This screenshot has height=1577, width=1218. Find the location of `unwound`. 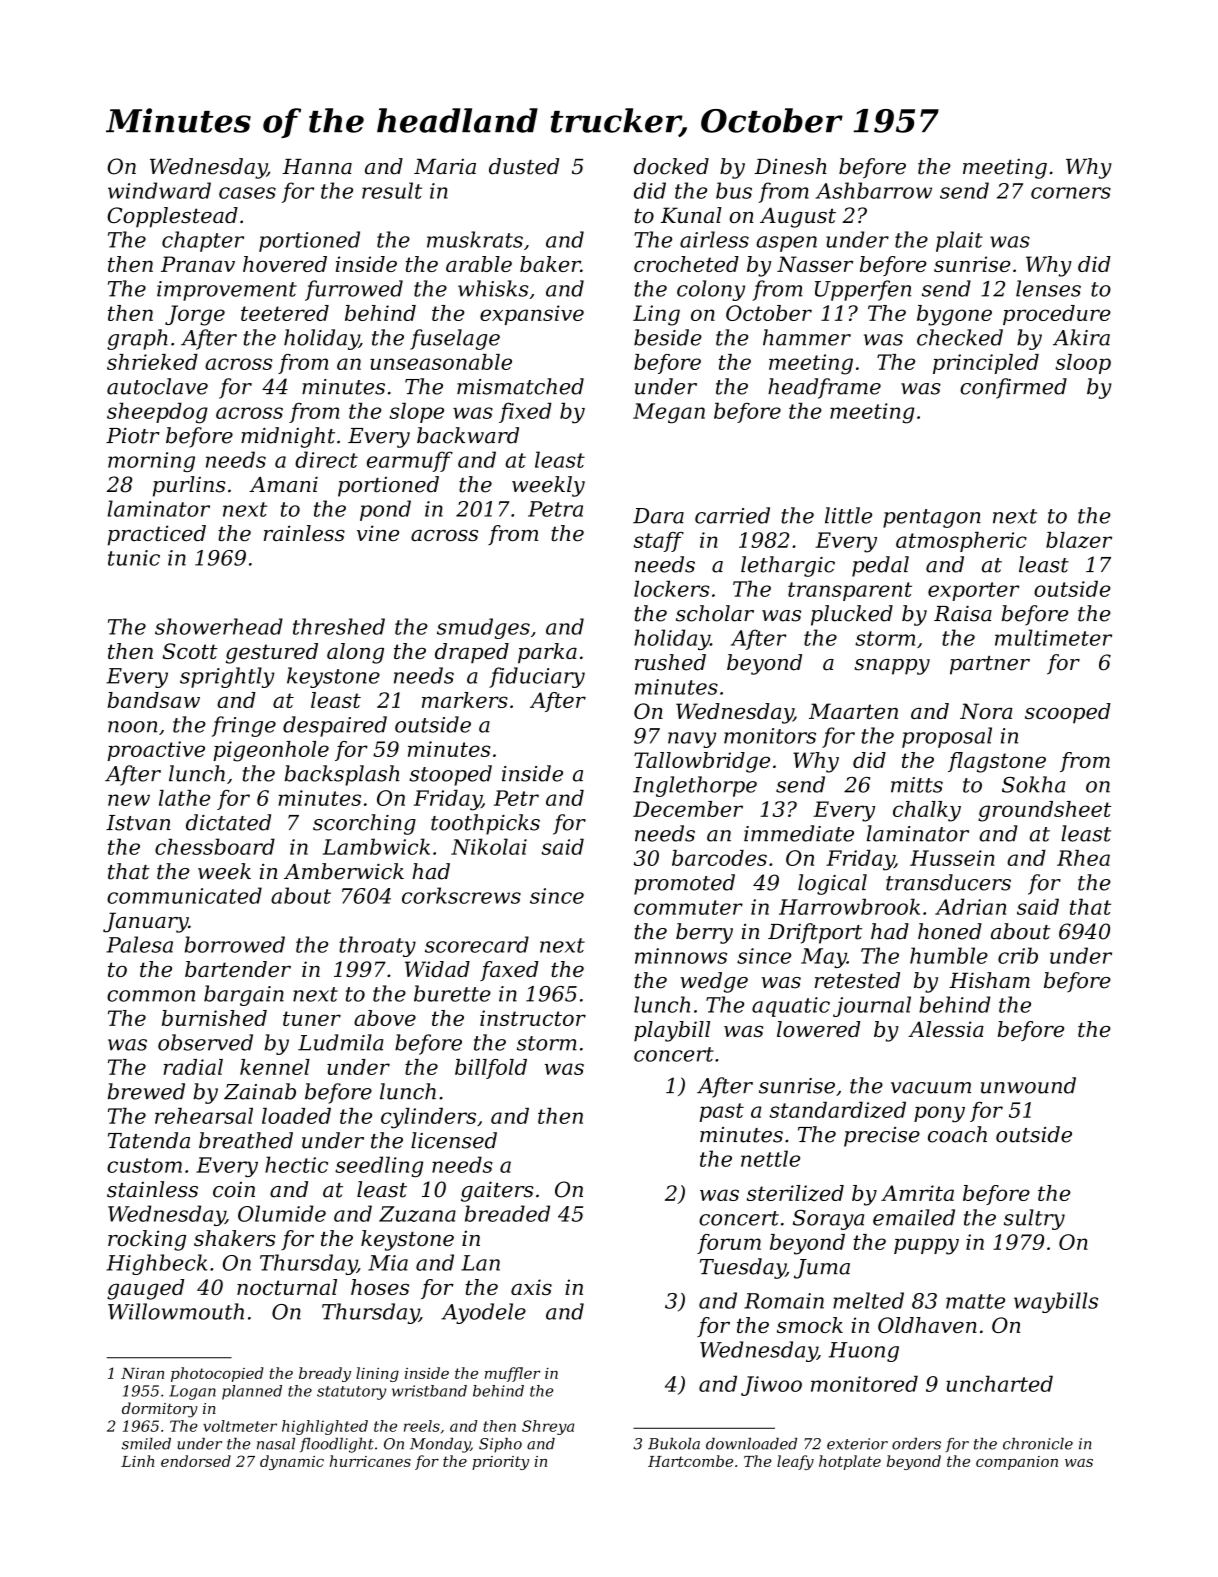

unwound is located at coordinates (1028, 1085).
